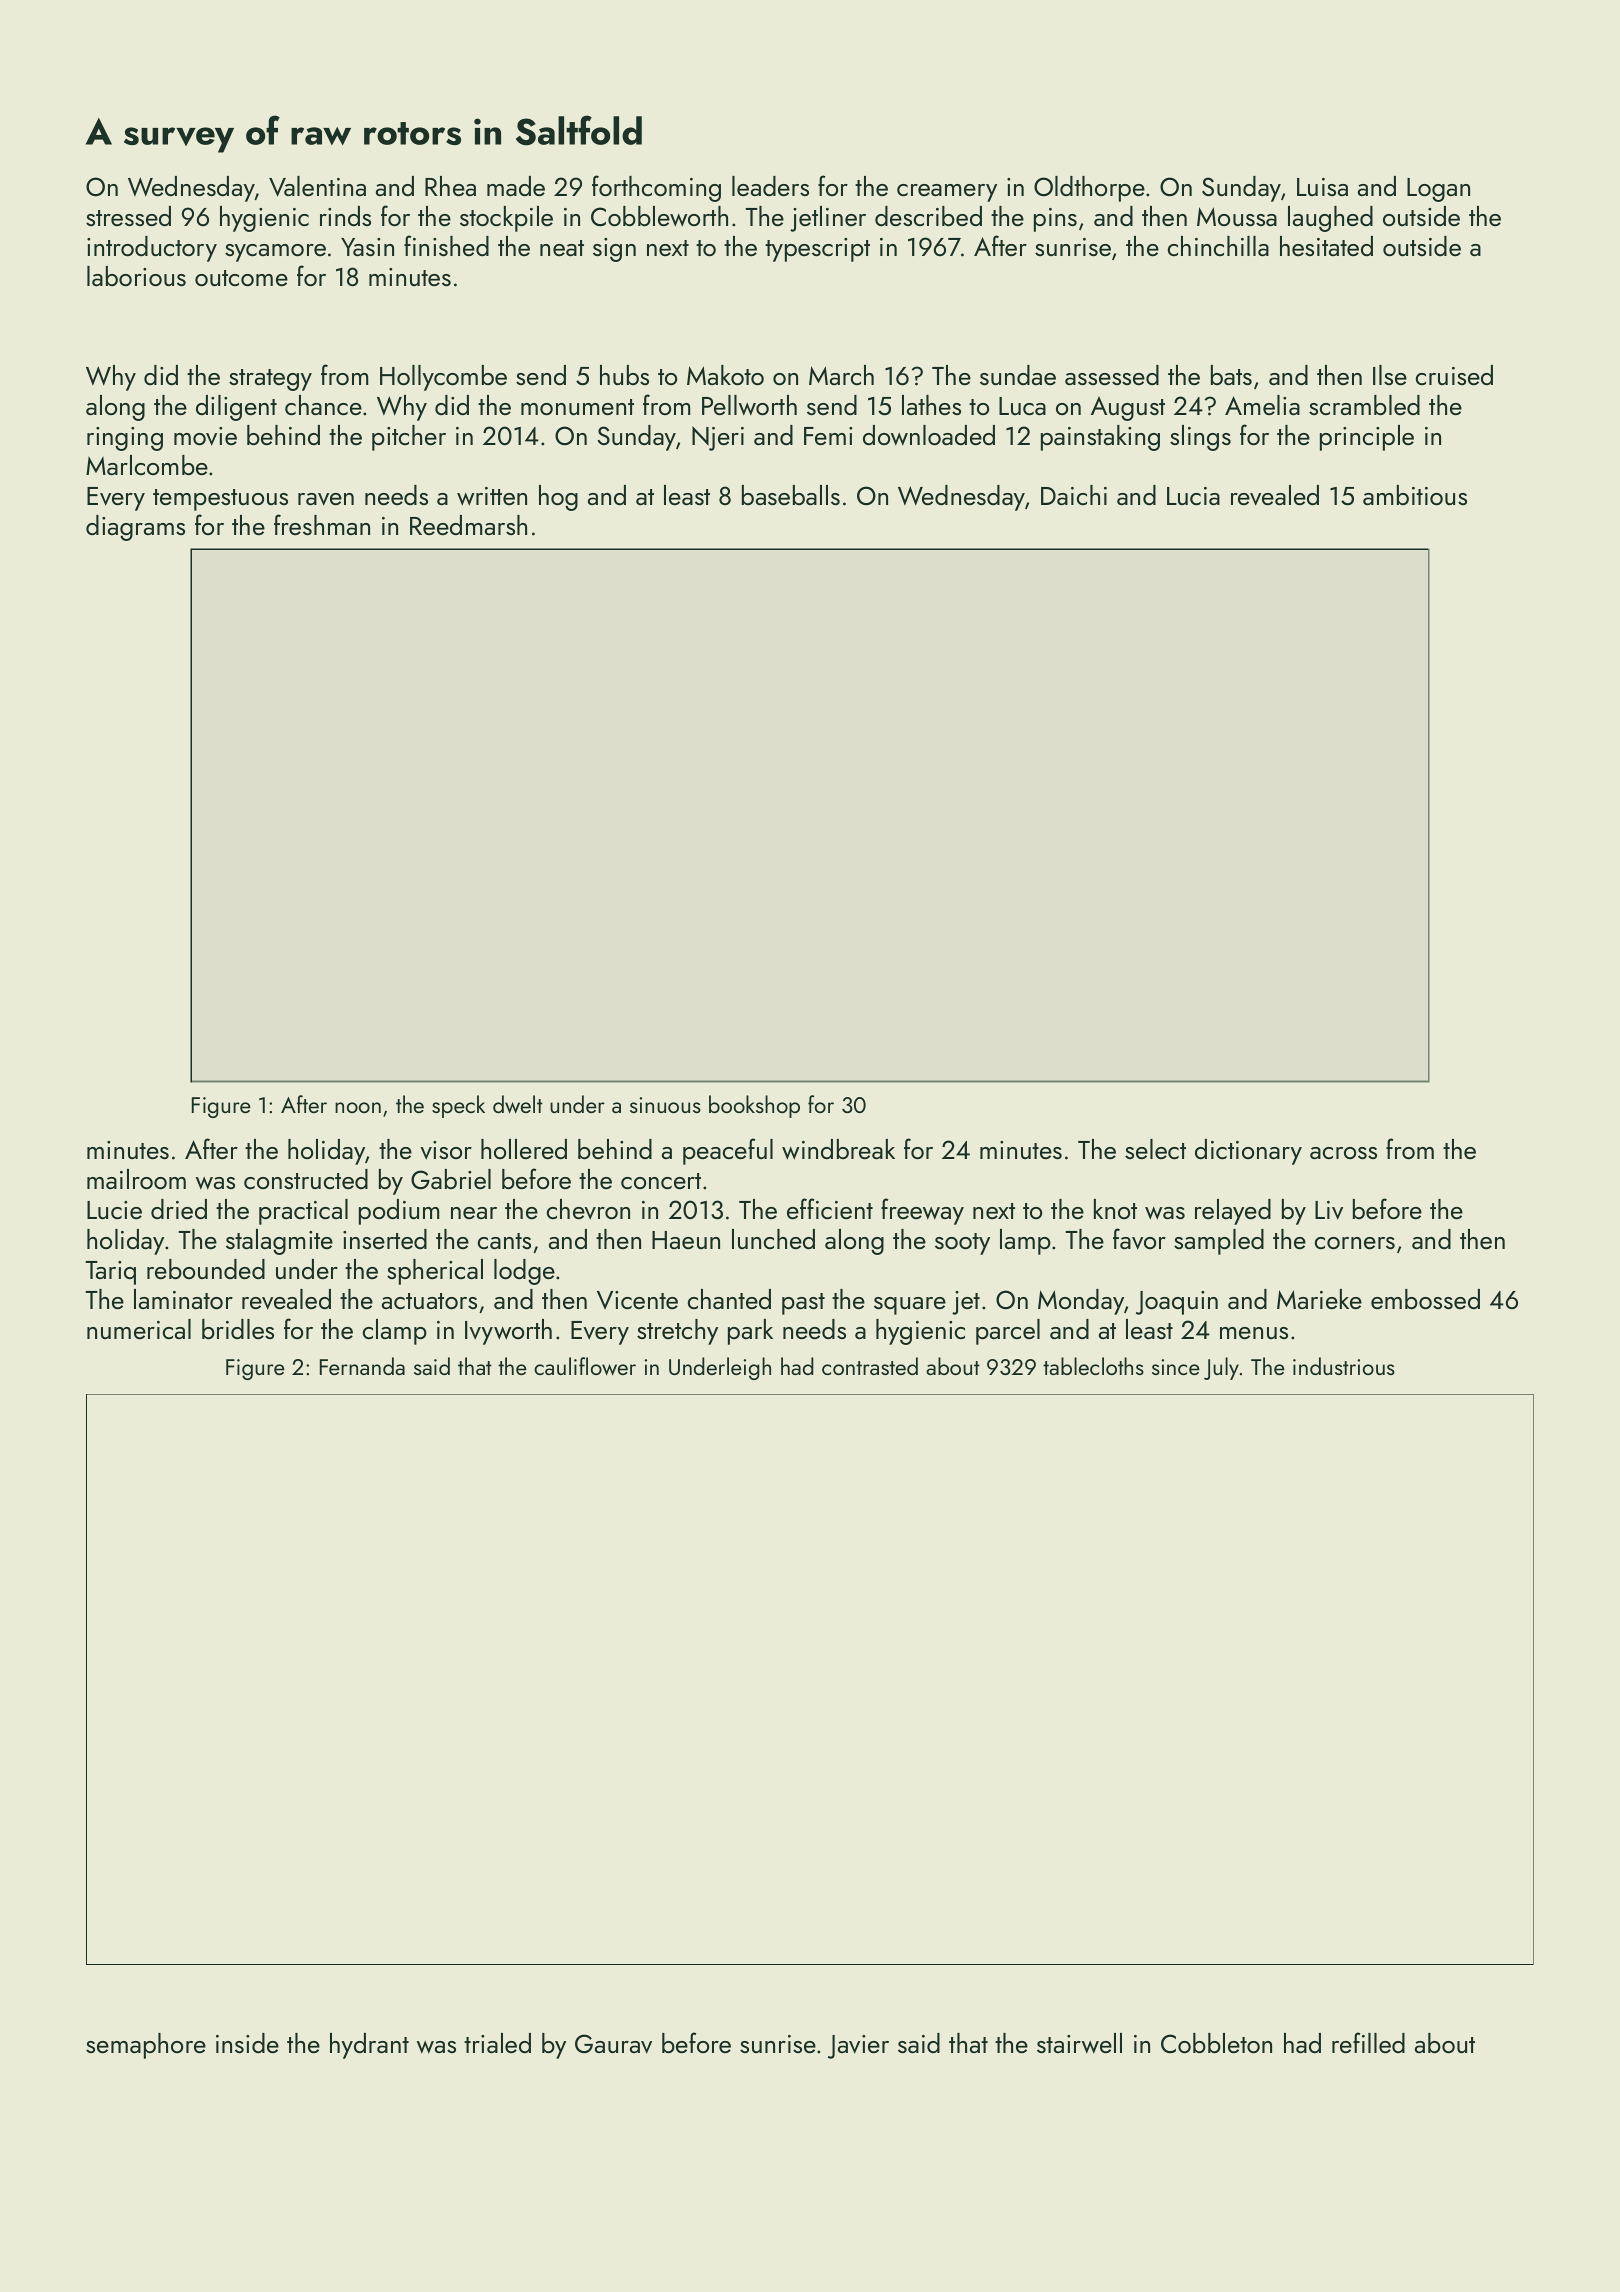 The image size is (1620, 2292). Describe the element at coordinates (1344, 1366) in the screenshot. I see `industrious` at that location.
